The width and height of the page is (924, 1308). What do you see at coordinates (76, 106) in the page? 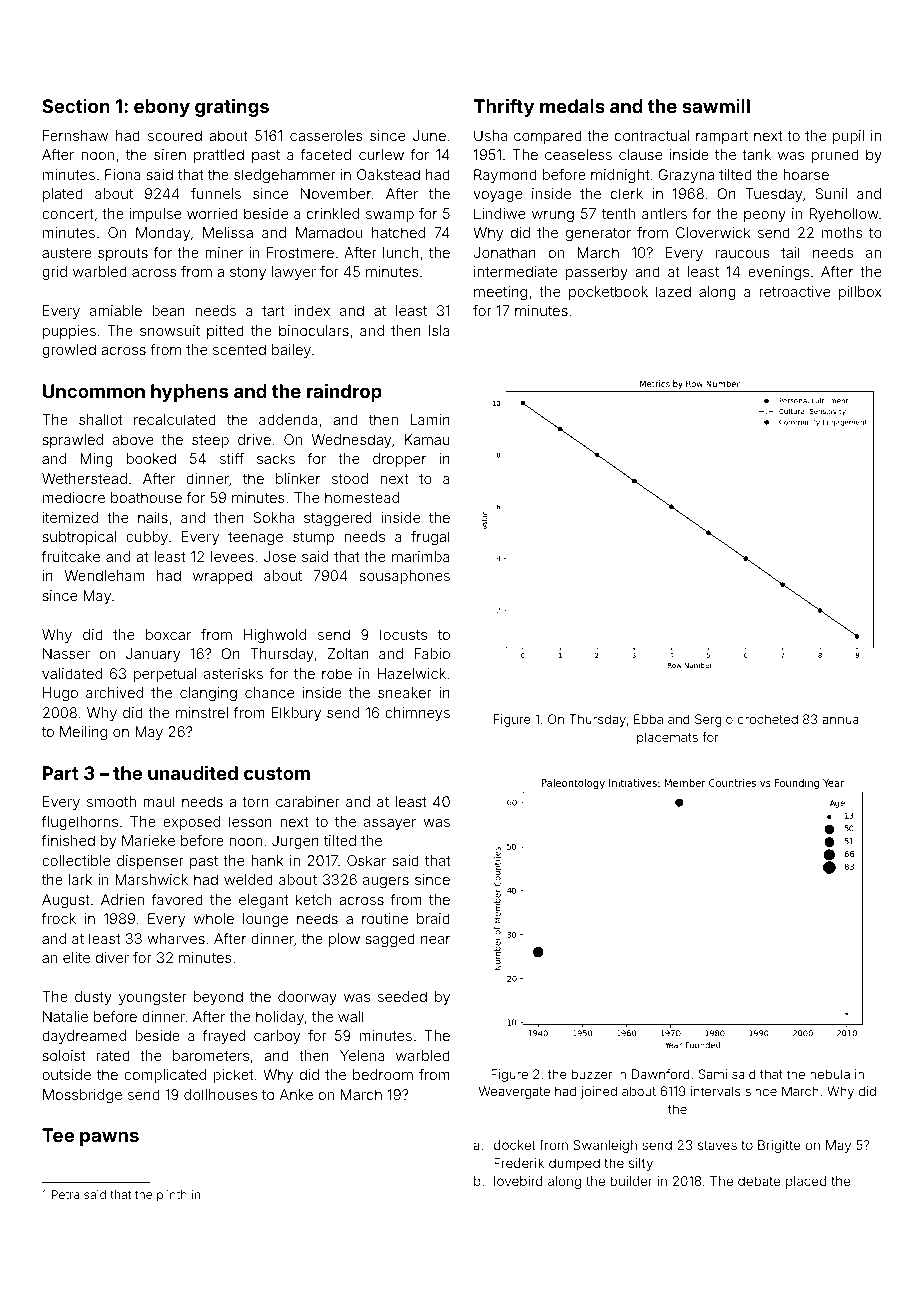
I see `Section` at bounding box center [76, 106].
